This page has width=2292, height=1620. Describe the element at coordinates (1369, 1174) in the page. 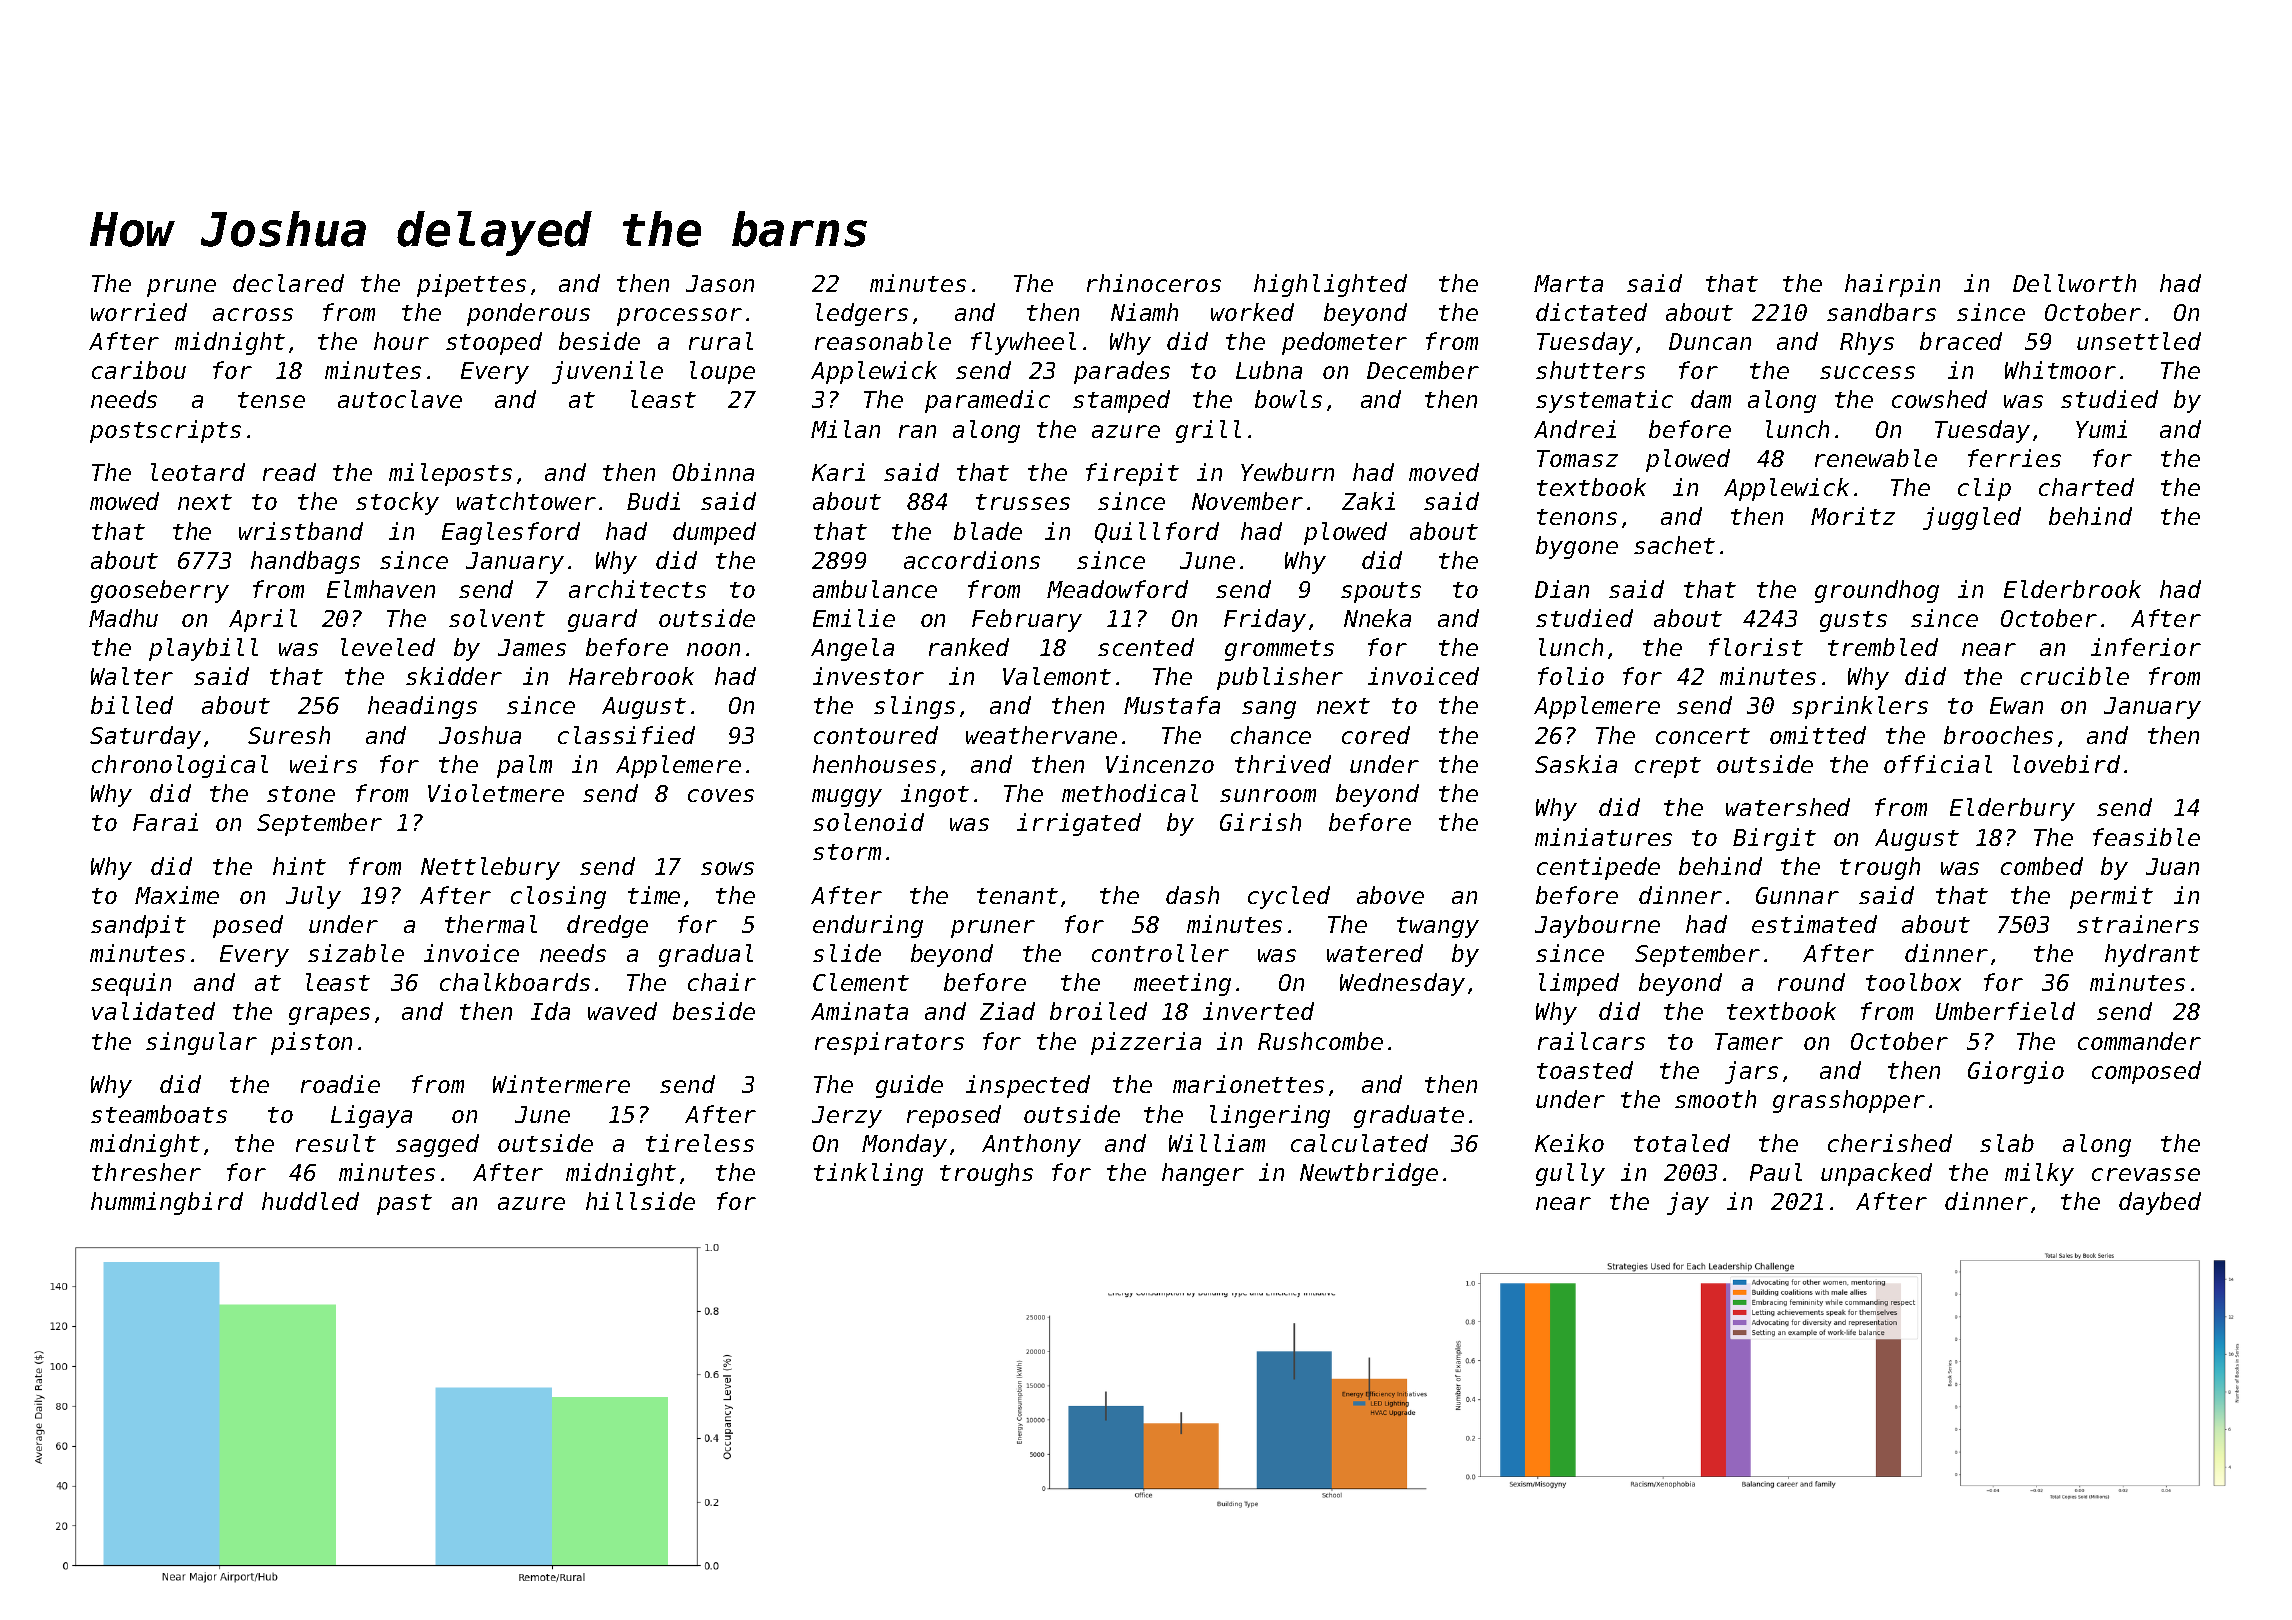

I see `Newtbridge` at that location.
